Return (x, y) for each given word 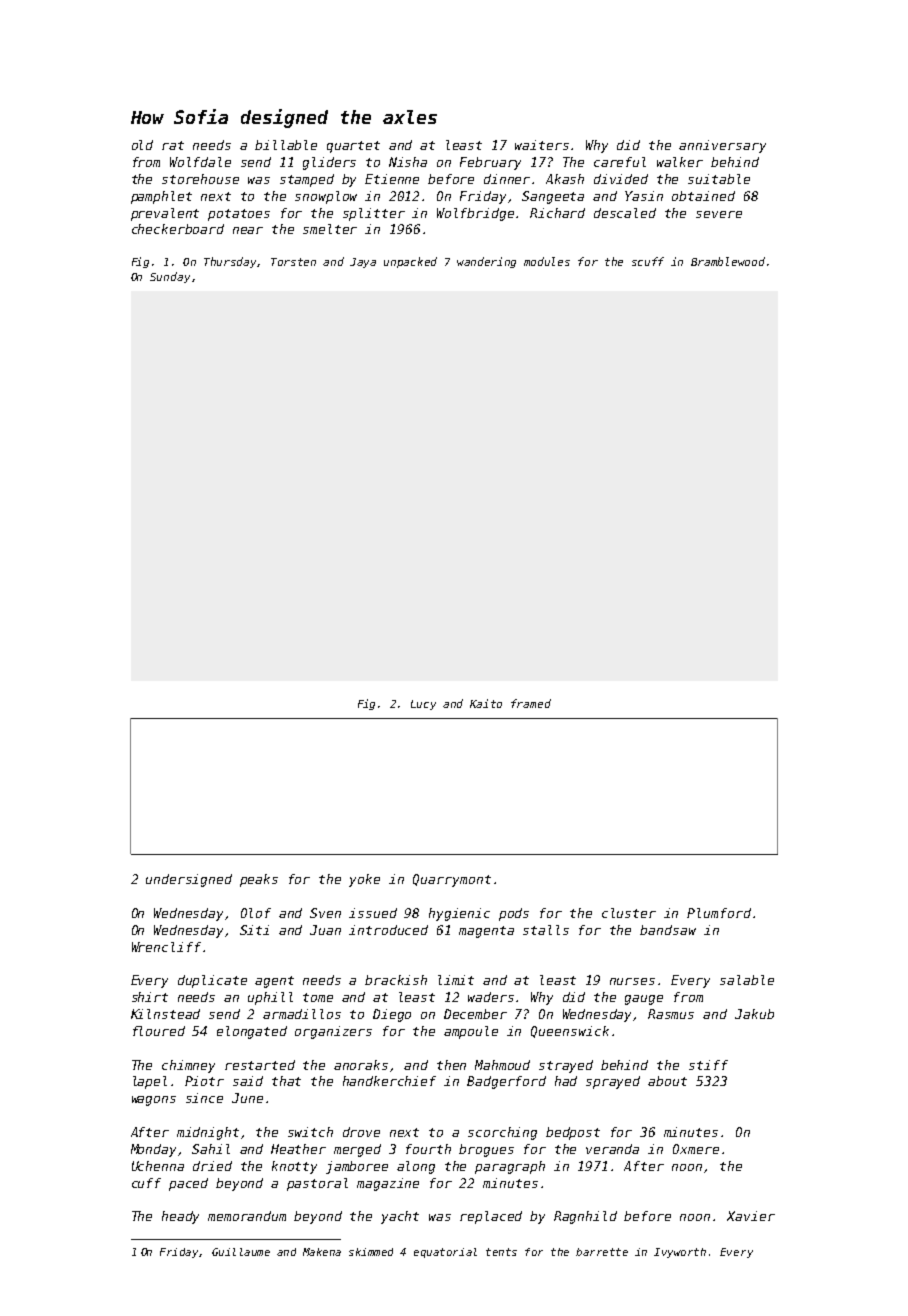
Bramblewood (728, 261)
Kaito (486, 703)
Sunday (170, 277)
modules (547, 261)
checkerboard (178, 229)
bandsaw (668, 930)
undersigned (189, 880)
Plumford (719, 913)
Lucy (423, 705)
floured (159, 1031)
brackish (396, 980)
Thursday (231, 262)
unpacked (410, 262)
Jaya (363, 263)
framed (531, 703)
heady (180, 1217)
